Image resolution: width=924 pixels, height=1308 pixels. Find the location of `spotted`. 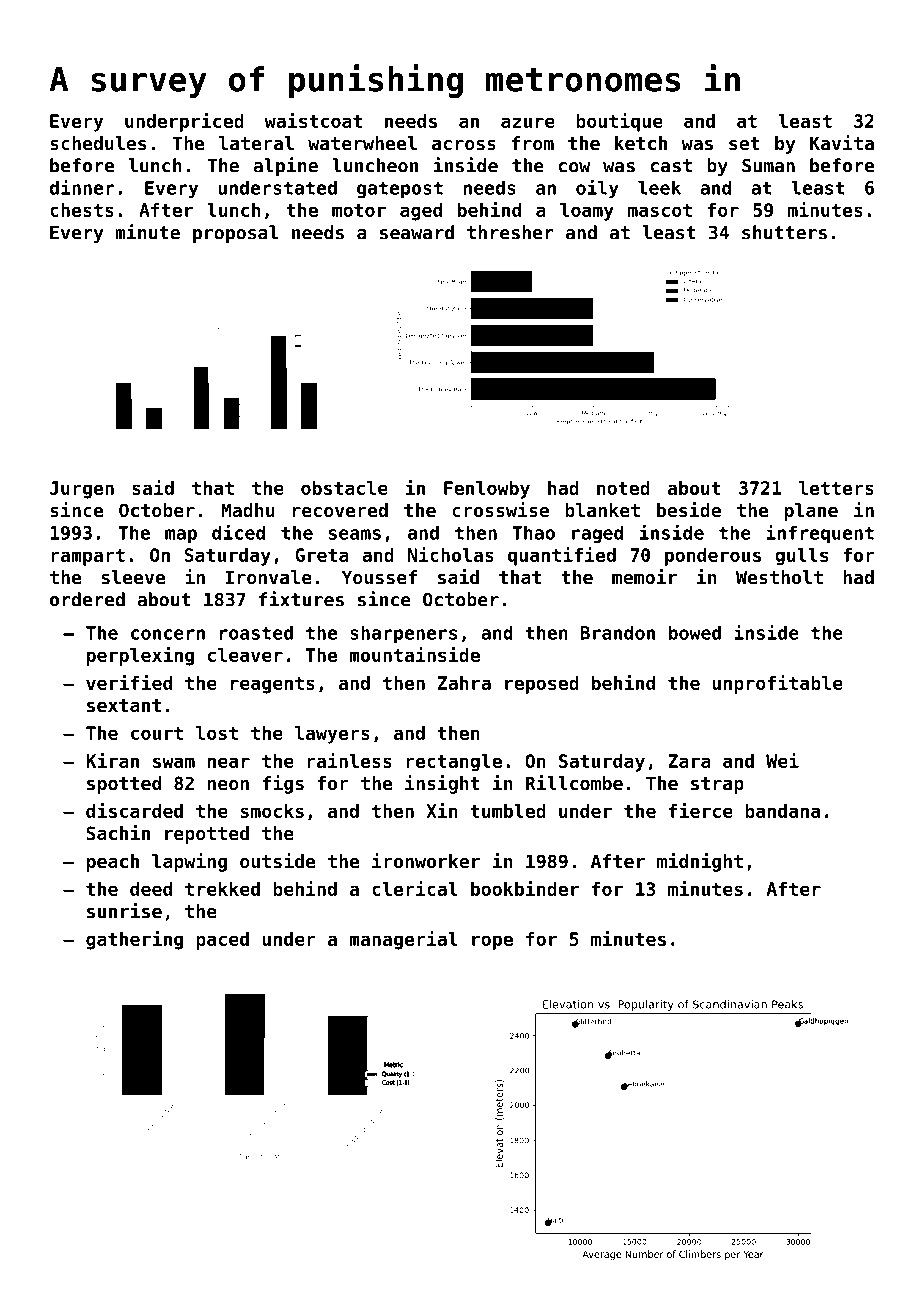

spotted is located at coordinates (124, 785).
